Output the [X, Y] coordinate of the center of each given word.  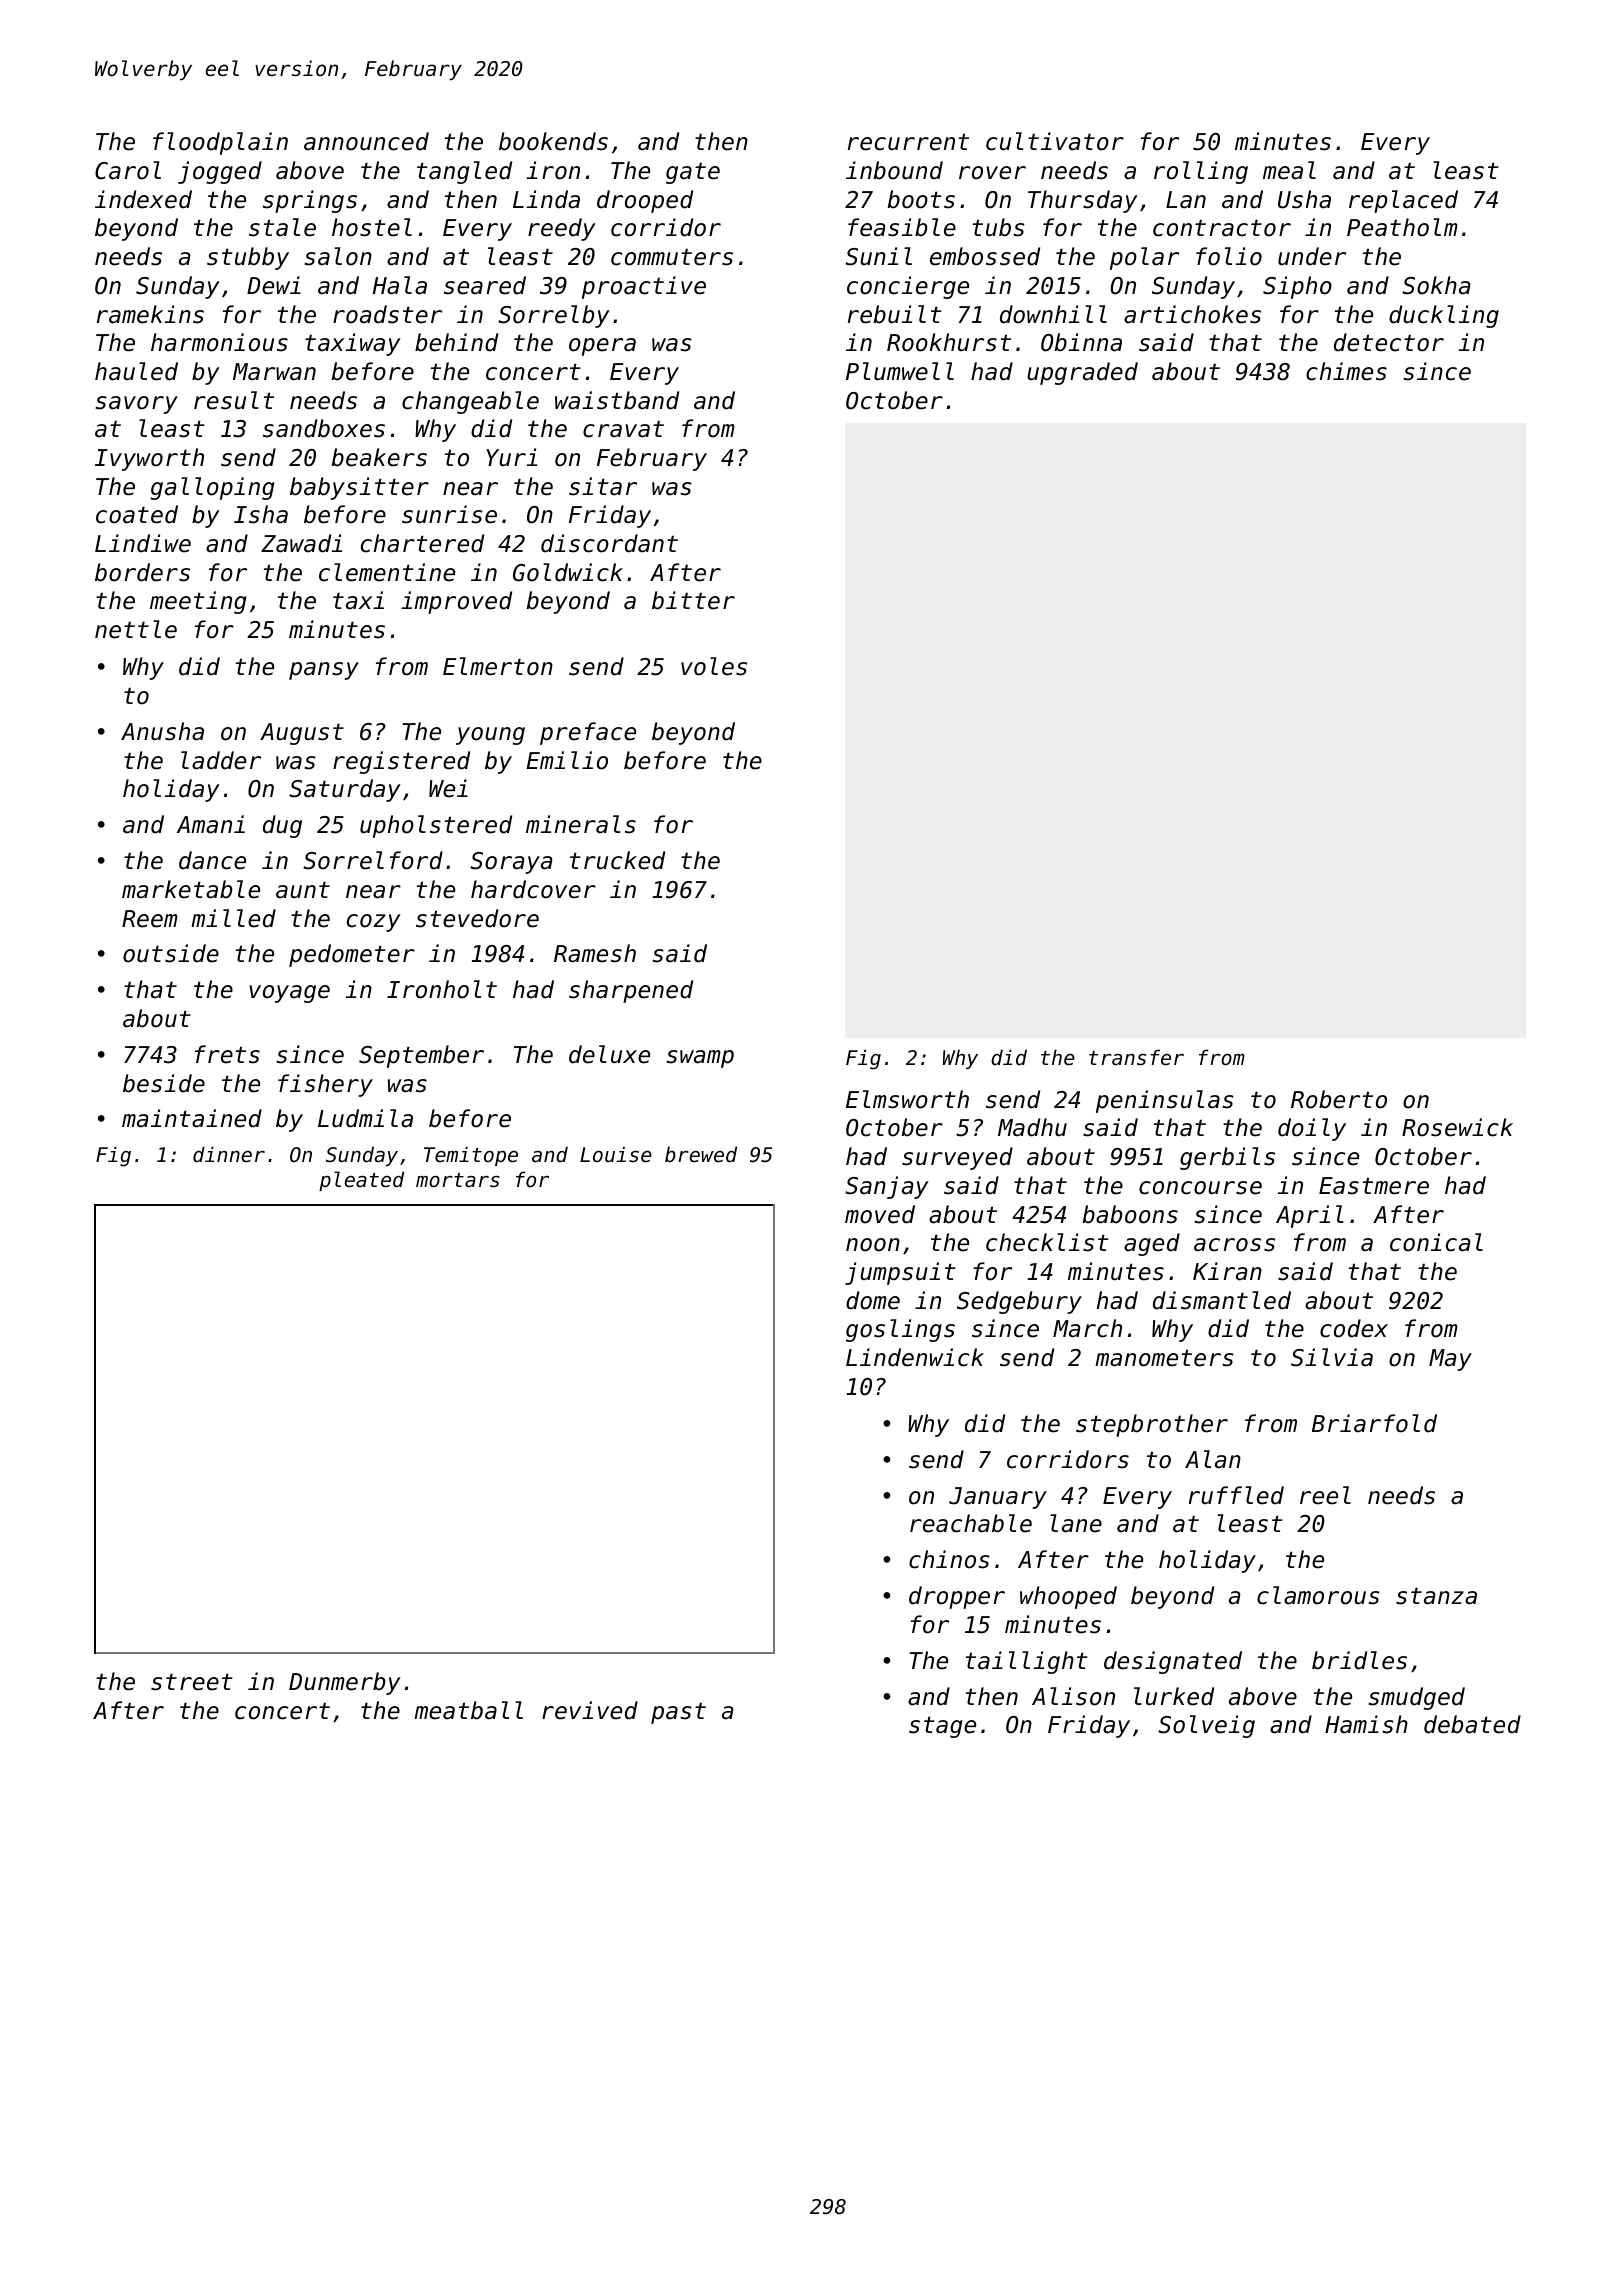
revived [590, 1710]
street [192, 1682]
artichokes [1192, 314]
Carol [128, 170]
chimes [1346, 371]
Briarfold [1374, 1423]
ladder [221, 760]
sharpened [631, 991]
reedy [562, 229]
